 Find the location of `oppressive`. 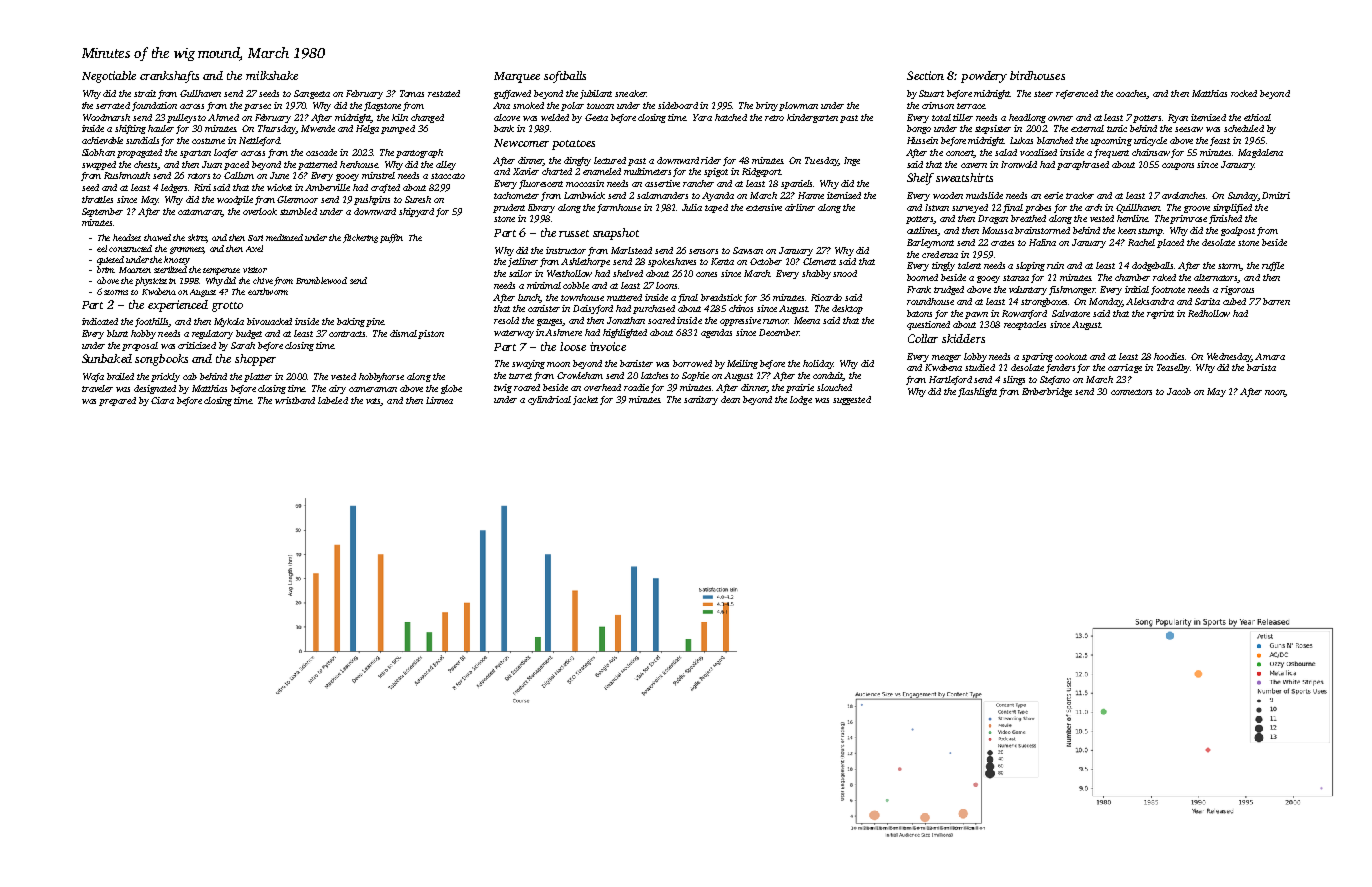

oppressive is located at coordinates (740, 321).
